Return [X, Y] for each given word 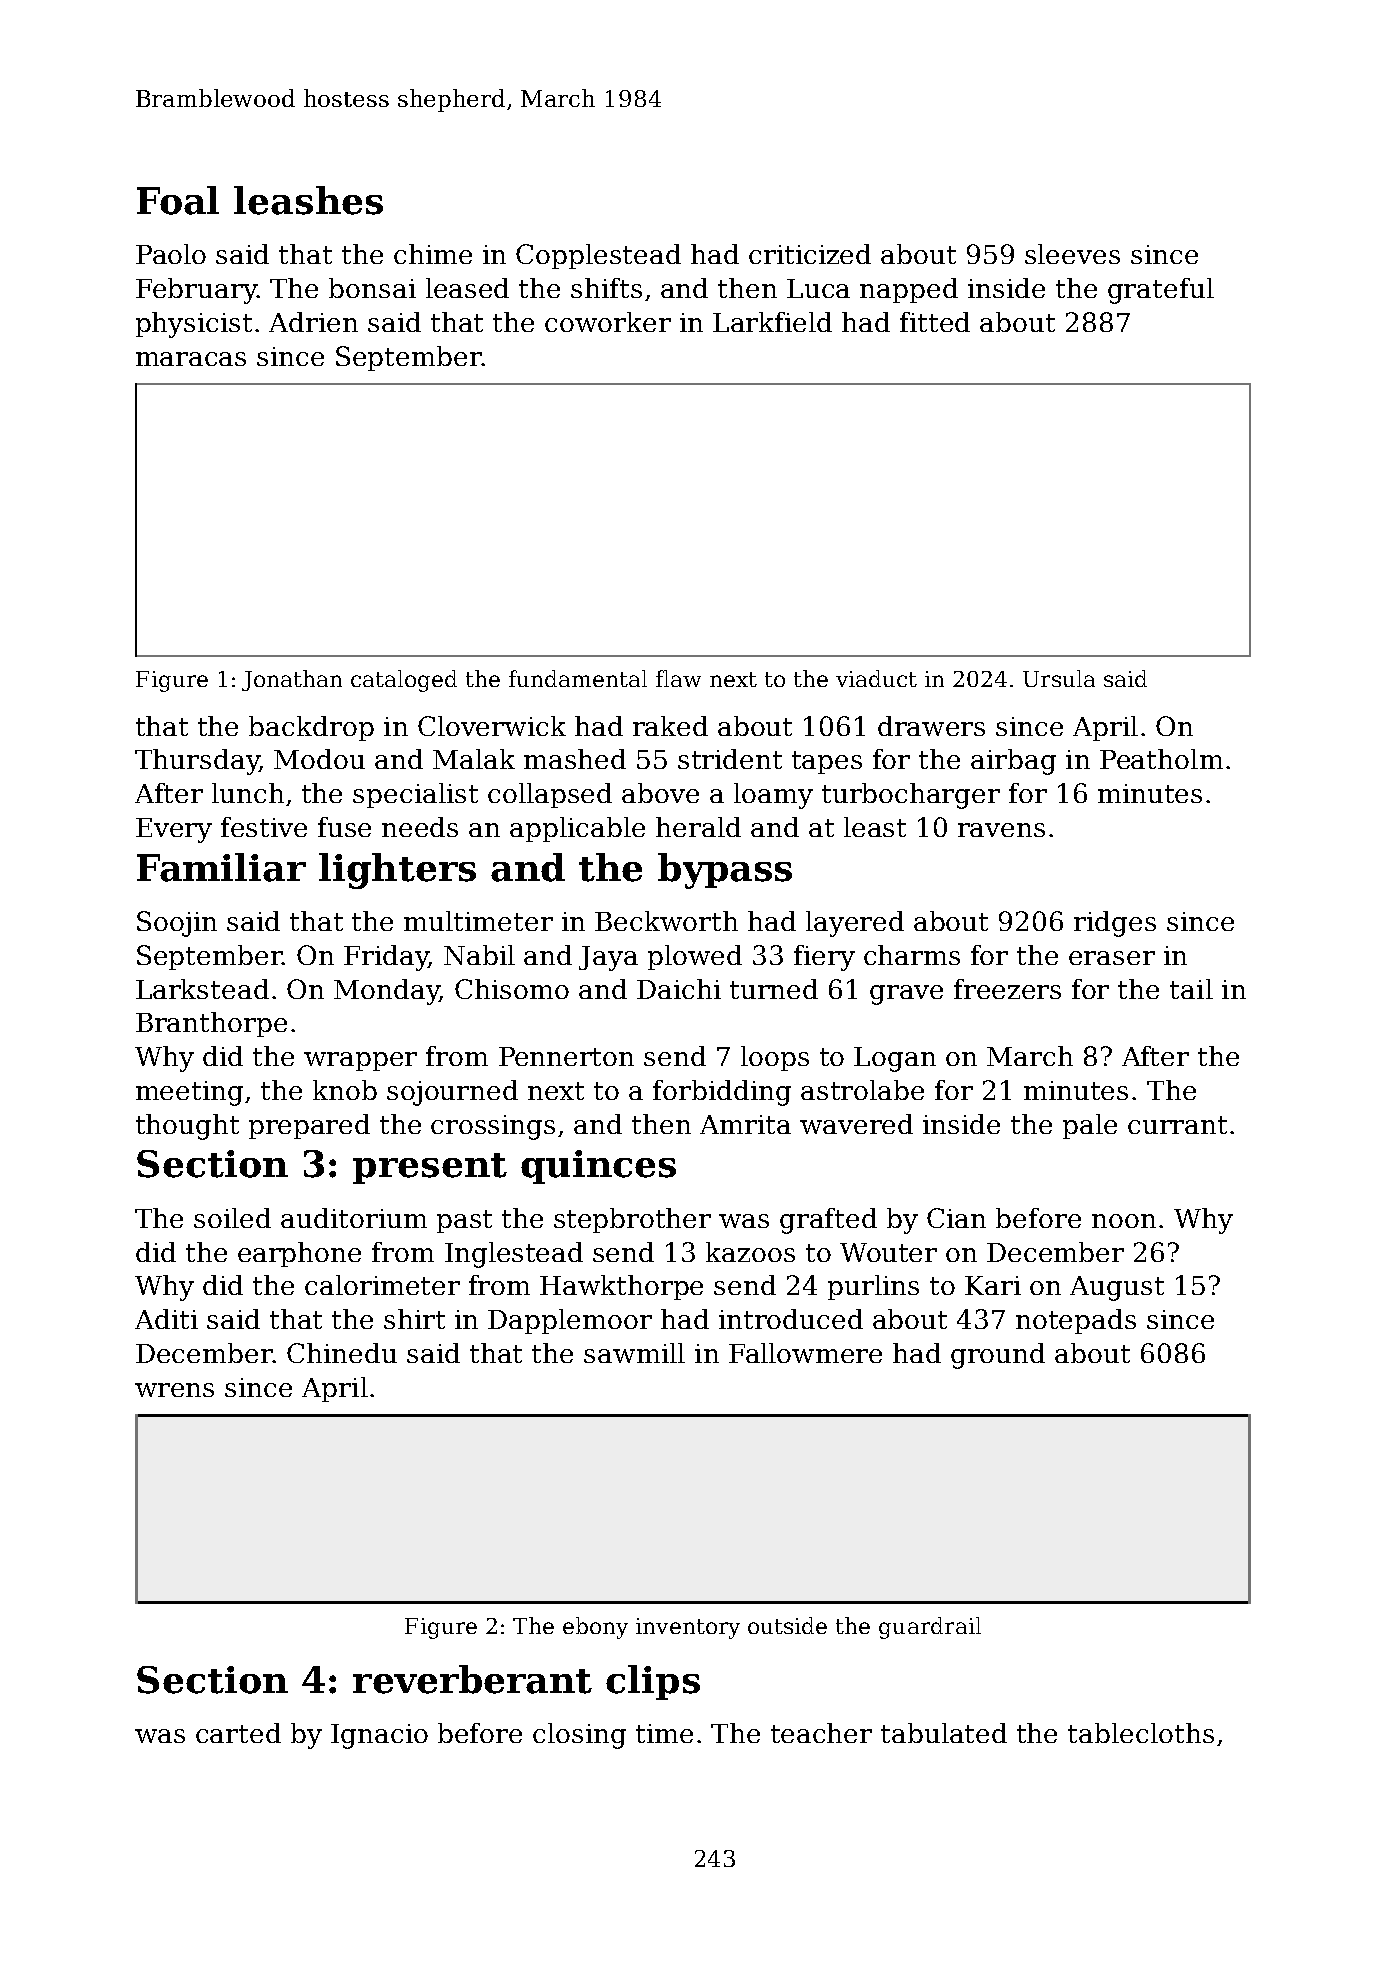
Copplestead [598, 256]
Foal [178, 200]
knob [345, 1090]
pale [1090, 1126]
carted [238, 1733]
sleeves [1072, 254]
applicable [577, 829]
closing [579, 1736]
